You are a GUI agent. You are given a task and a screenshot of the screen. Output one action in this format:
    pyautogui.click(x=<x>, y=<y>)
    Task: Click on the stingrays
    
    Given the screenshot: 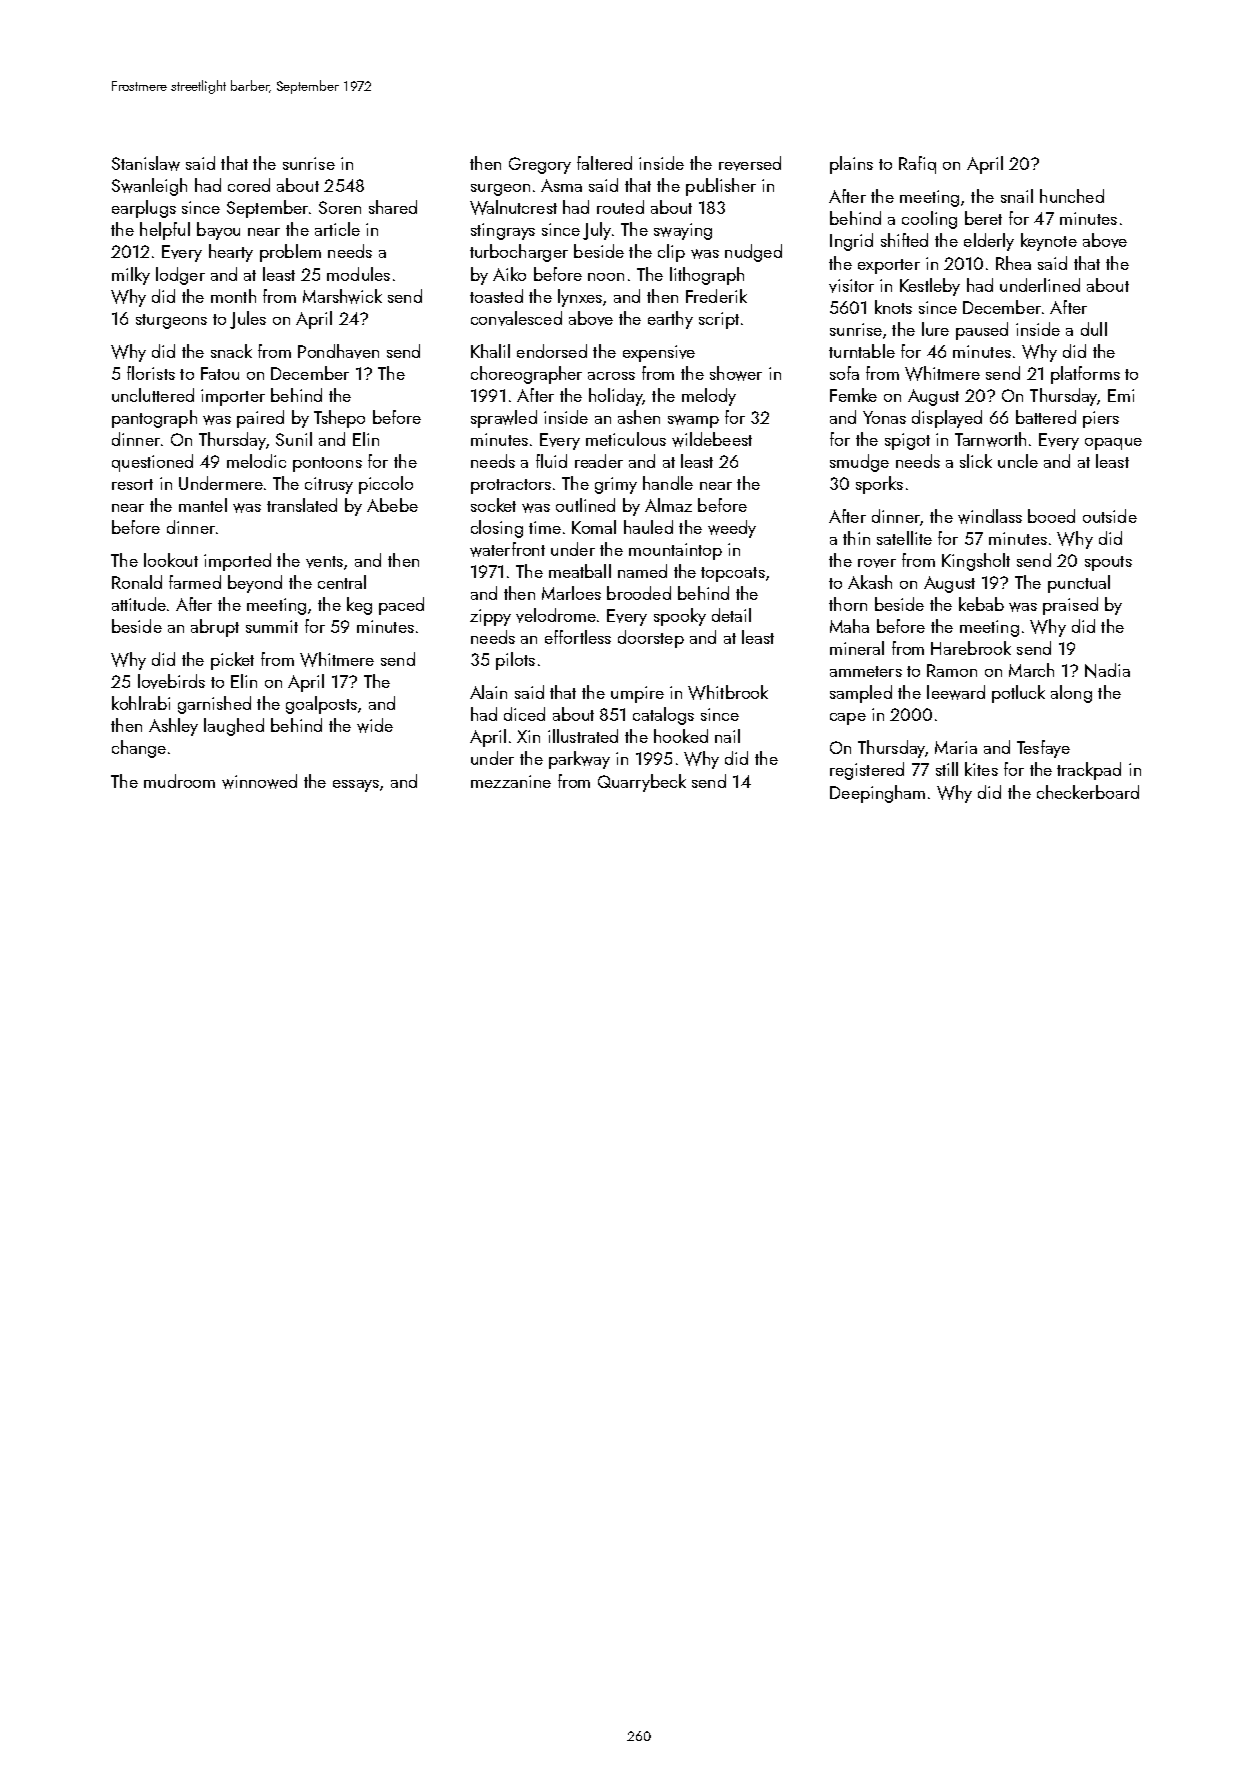 What is the action you would take?
    pyautogui.click(x=503, y=231)
